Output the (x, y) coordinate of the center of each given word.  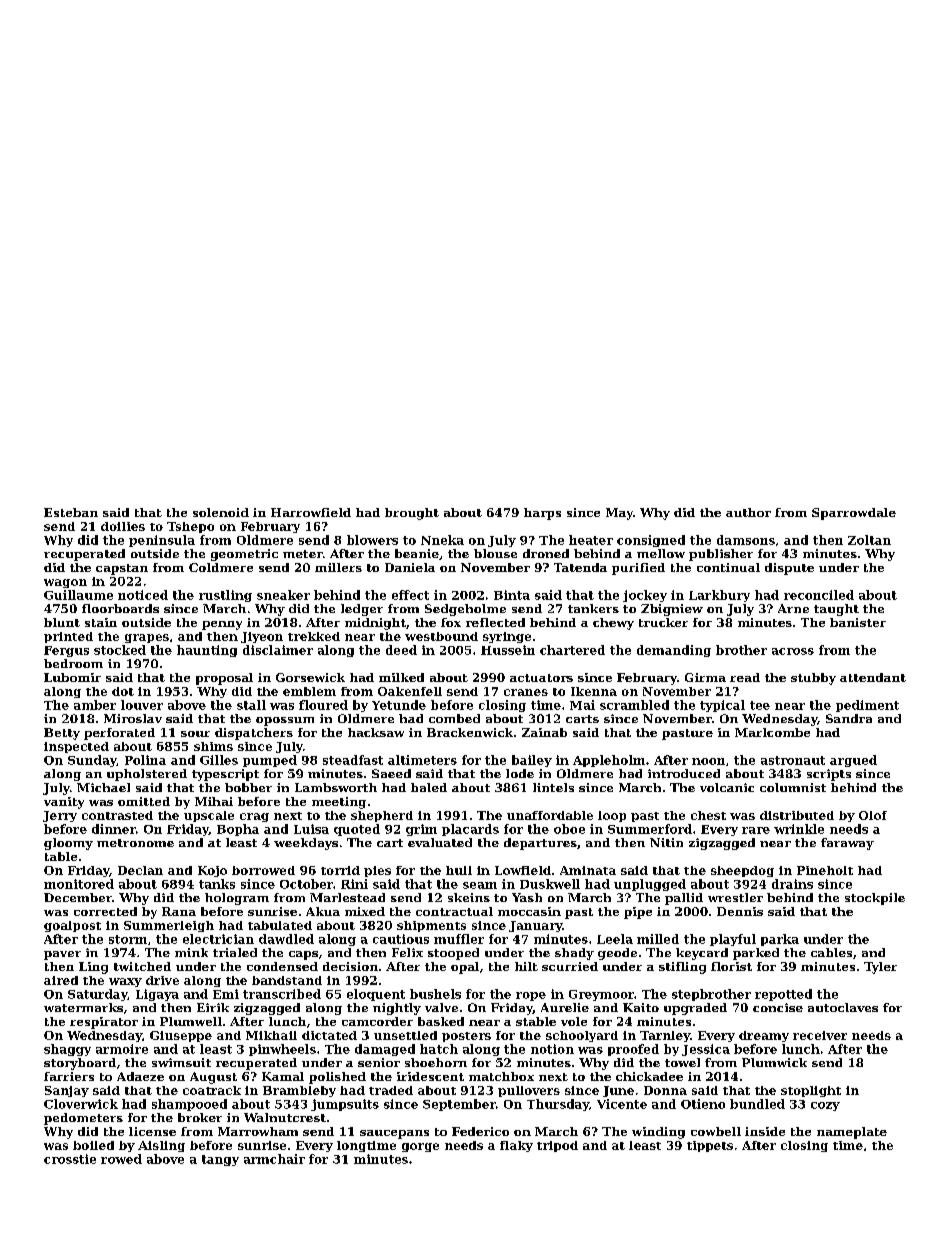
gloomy (68, 844)
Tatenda (580, 567)
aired (61, 980)
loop (612, 816)
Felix (407, 952)
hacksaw (376, 732)
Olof (873, 815)
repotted (783, 995)
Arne (793, 608)
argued (853, 761)
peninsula (162, 541)
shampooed (189, 1105)
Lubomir (72, 677)
